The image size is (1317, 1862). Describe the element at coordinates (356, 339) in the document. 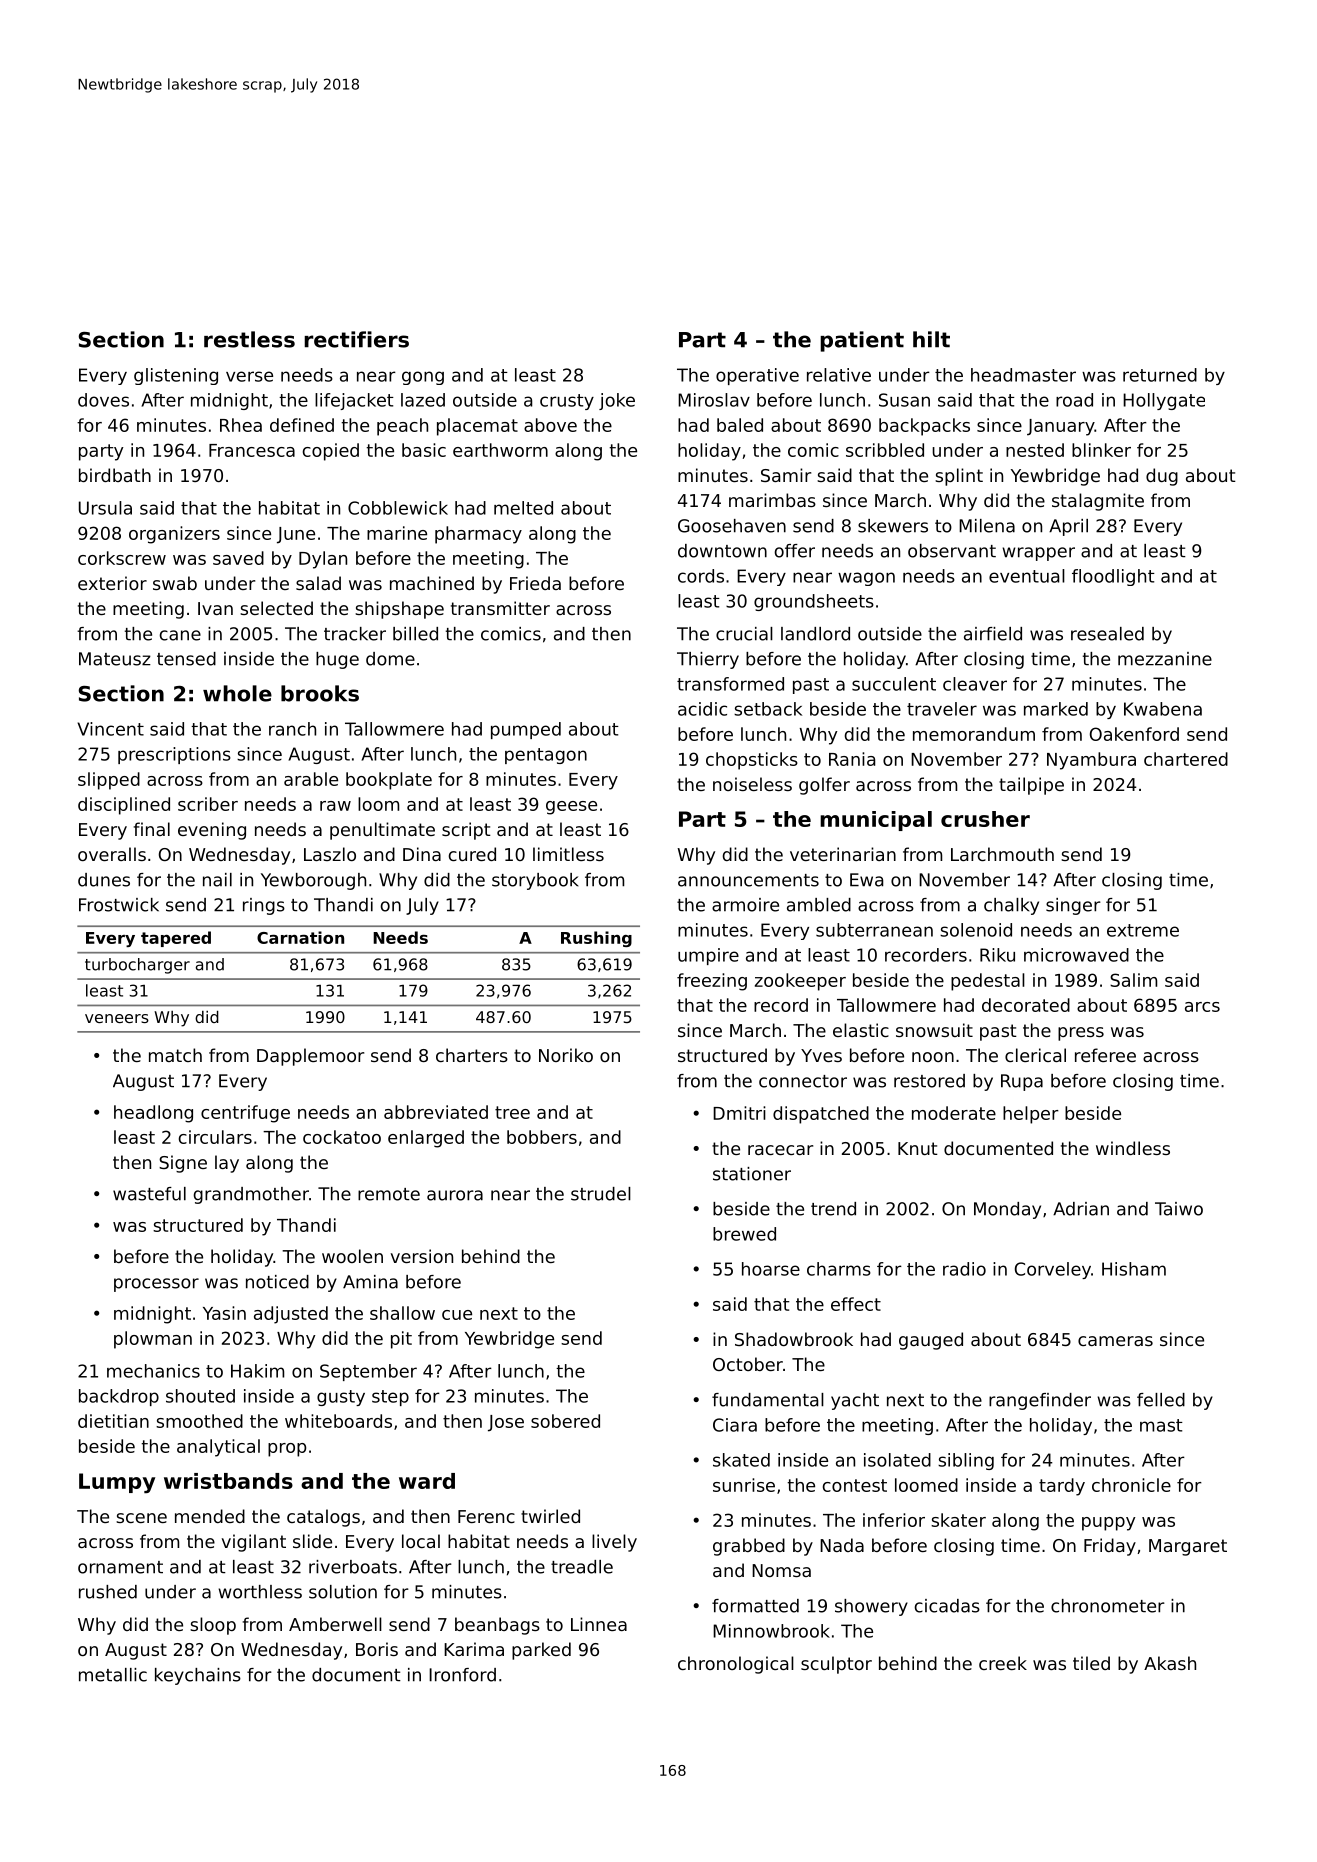

I see `rectifiers` at that location.
